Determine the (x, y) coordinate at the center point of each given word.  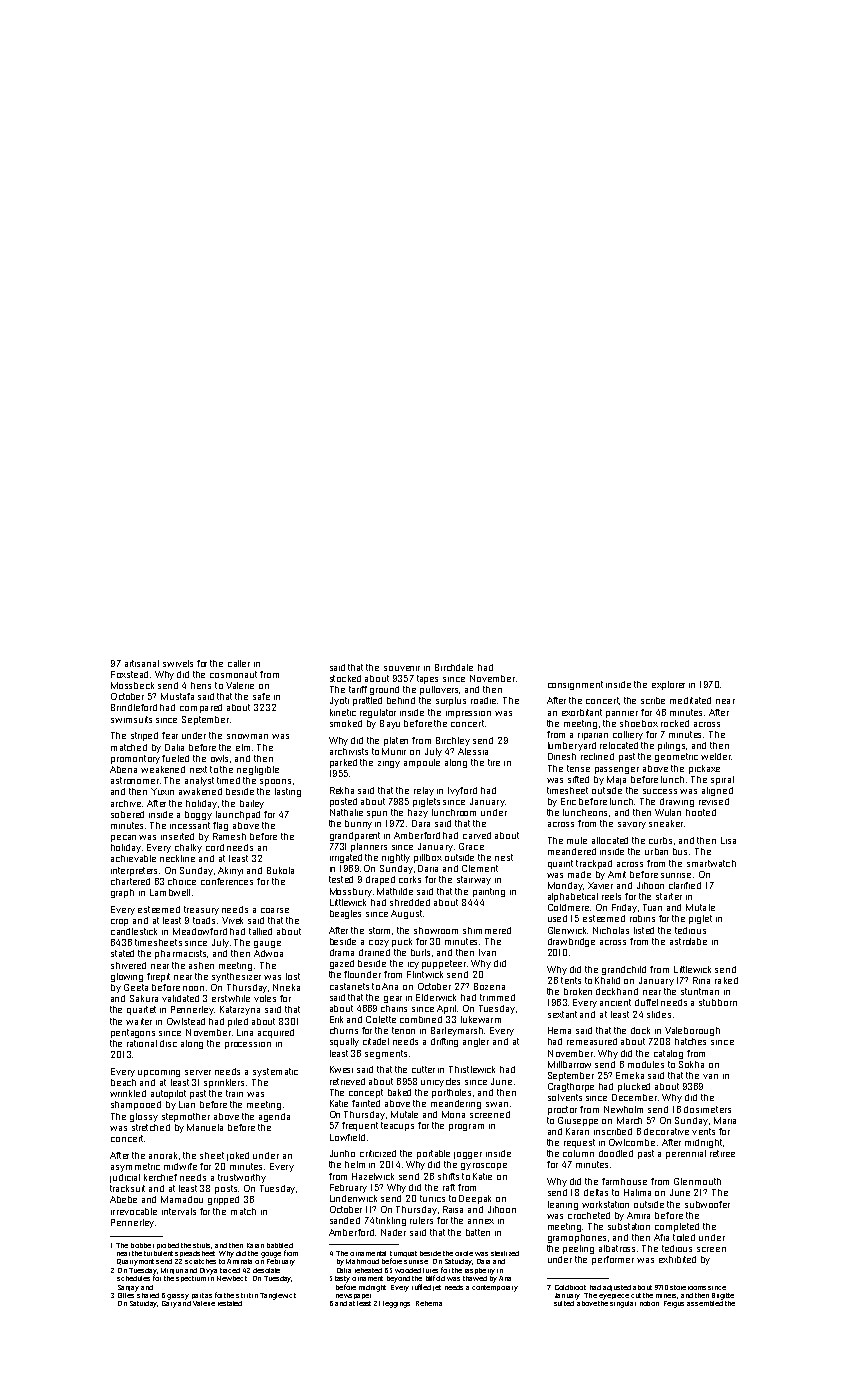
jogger (468, 1155)
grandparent (355, 836)
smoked (346, 723)
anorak (163, 1155)
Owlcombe (632, 1142)
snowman (247, 736)
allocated (610, 840)
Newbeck (232, 1278)
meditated (690, 700)
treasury (201, 910)
